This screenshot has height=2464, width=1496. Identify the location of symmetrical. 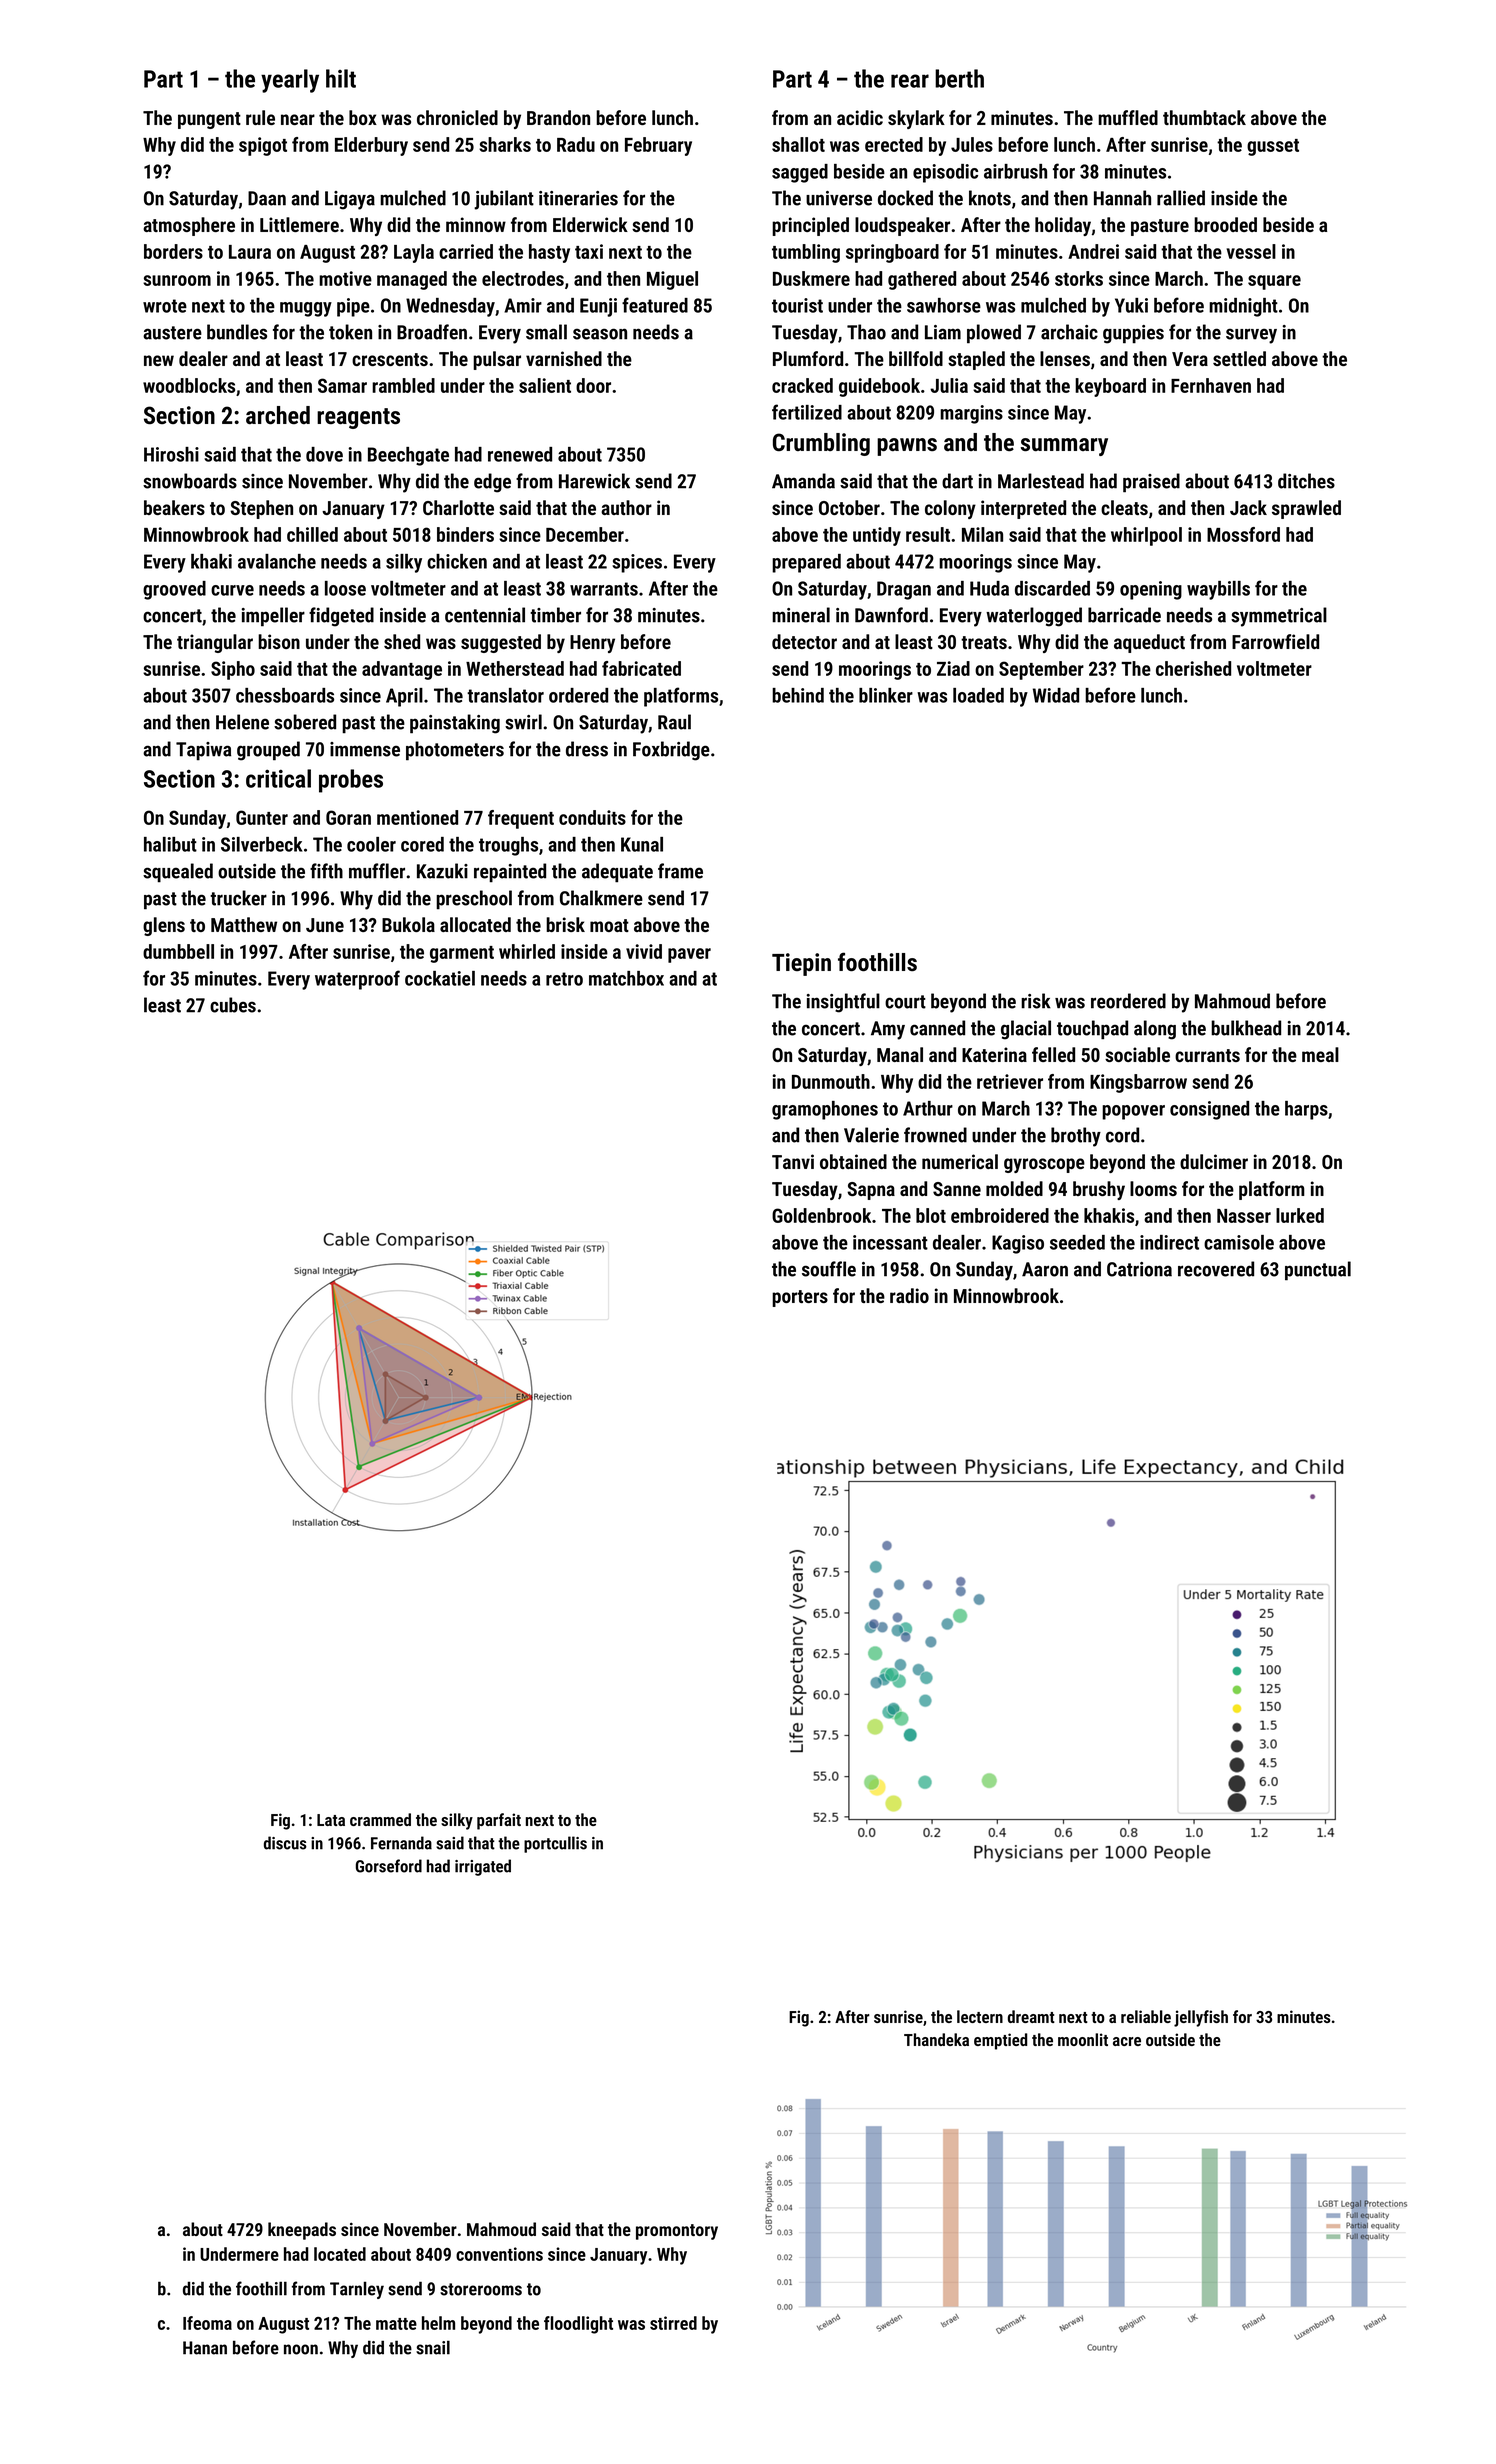
(1279, 617).
